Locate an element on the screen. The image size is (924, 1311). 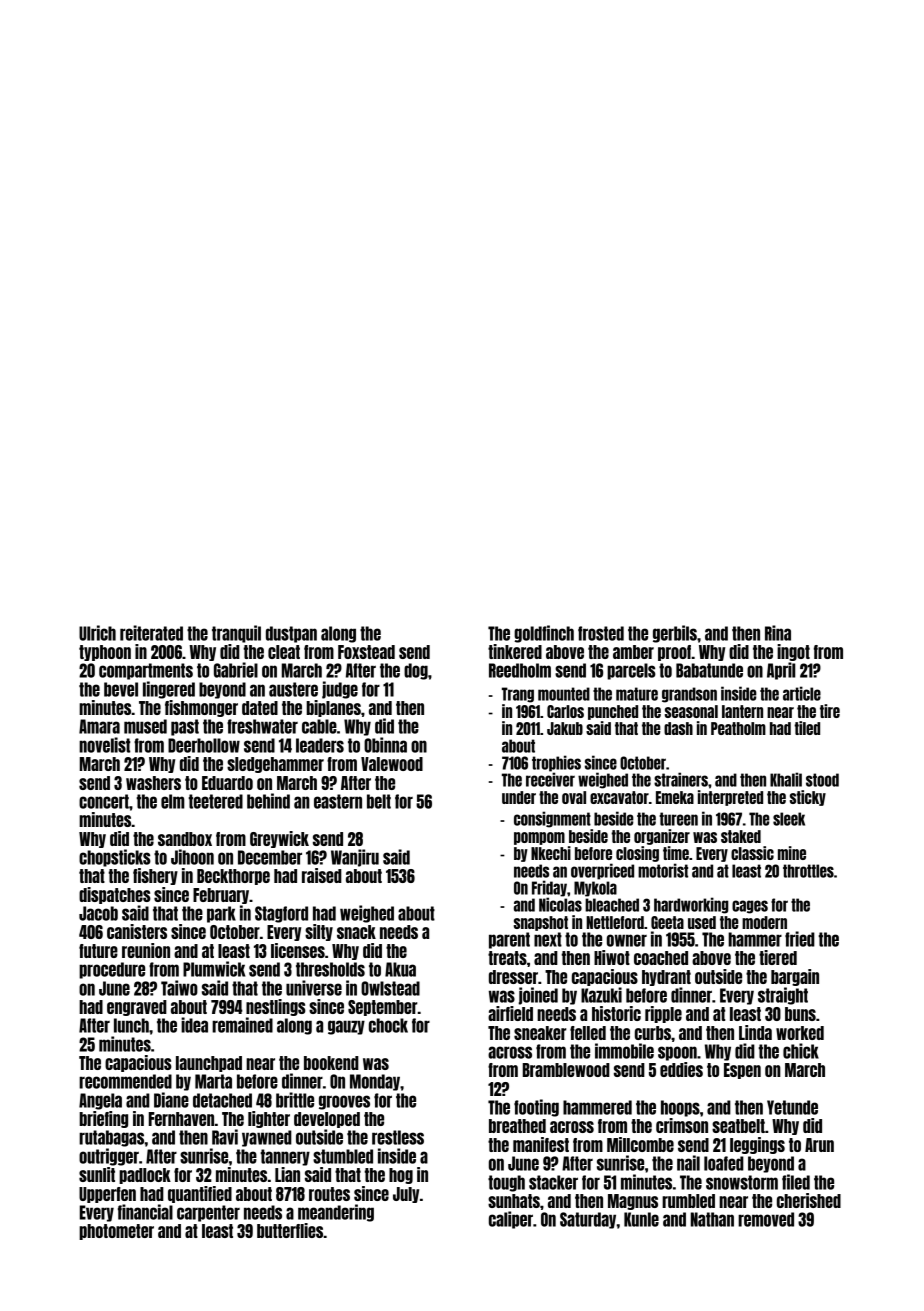
photometer is located at coordinates (116, 1232).
